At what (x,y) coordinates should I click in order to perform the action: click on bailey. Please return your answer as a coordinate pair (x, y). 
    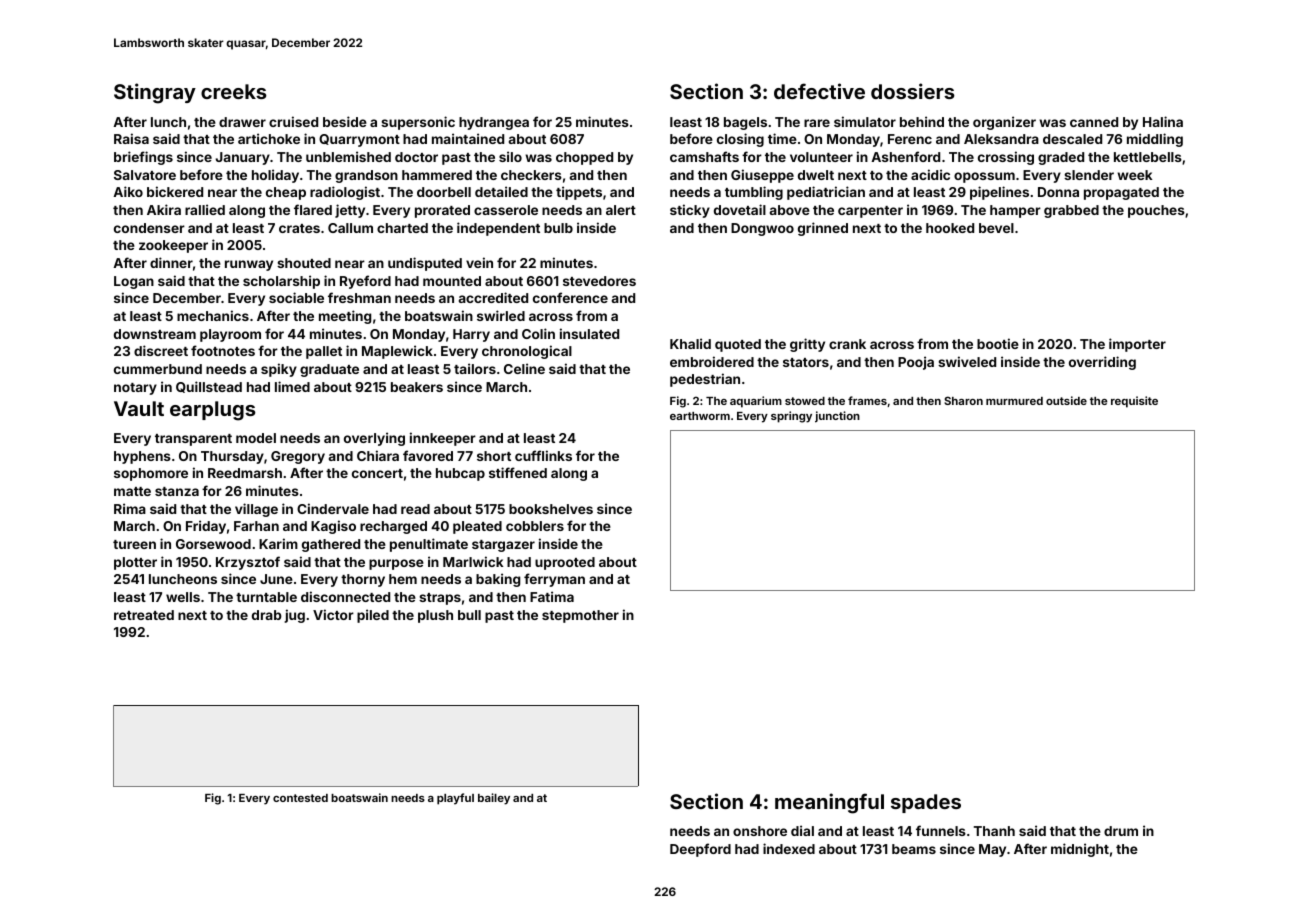
    Looking at the image, I should click on (494, 799).
